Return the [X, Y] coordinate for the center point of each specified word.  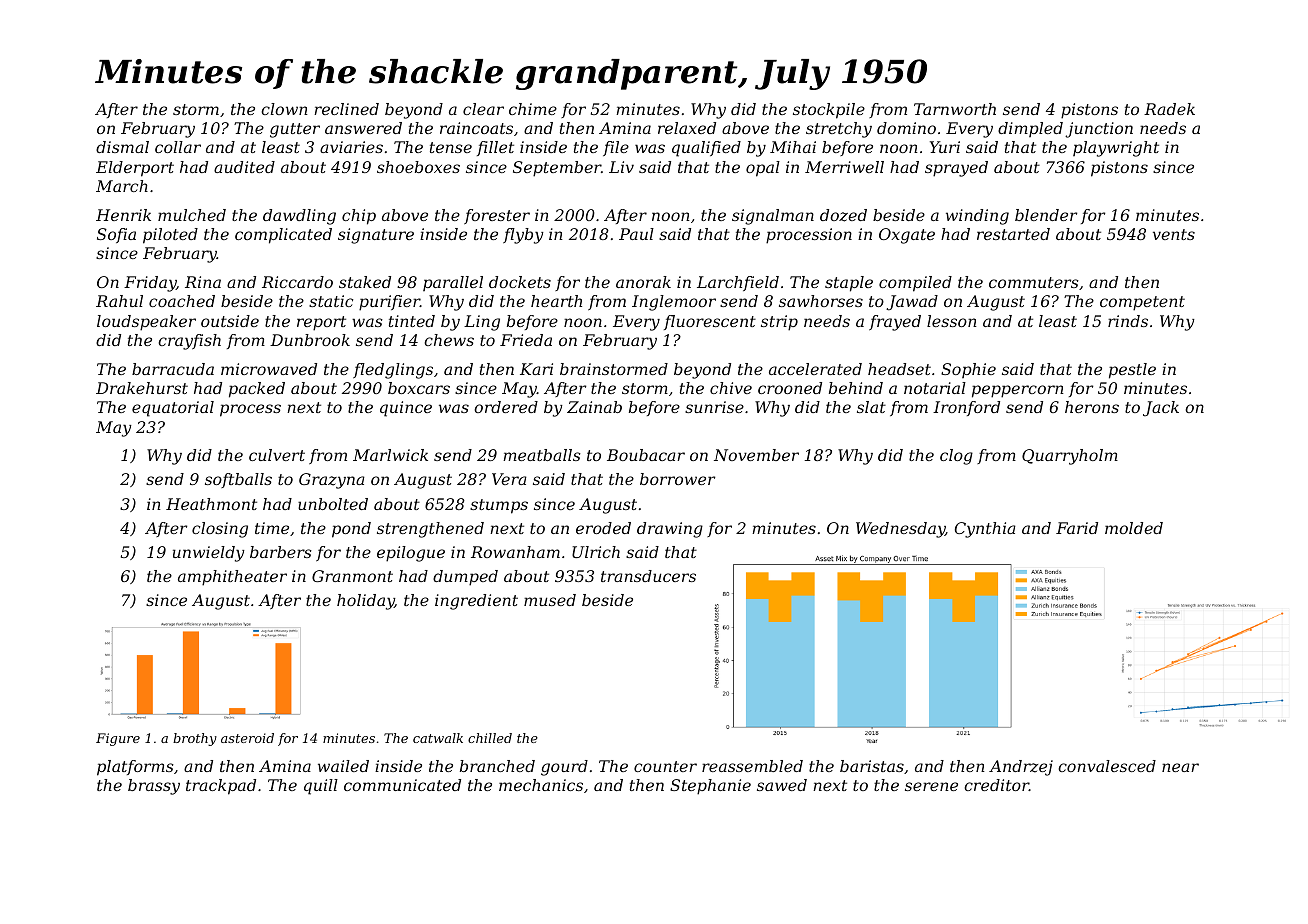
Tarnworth [955, 109]
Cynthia [985, 530]
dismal [122, 147]
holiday [366, 602]
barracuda [173, 369]
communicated [402, 785]
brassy [154, 787]
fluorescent [710, 322]
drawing [670, 530]
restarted [1013, 234]
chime [533, 109]
